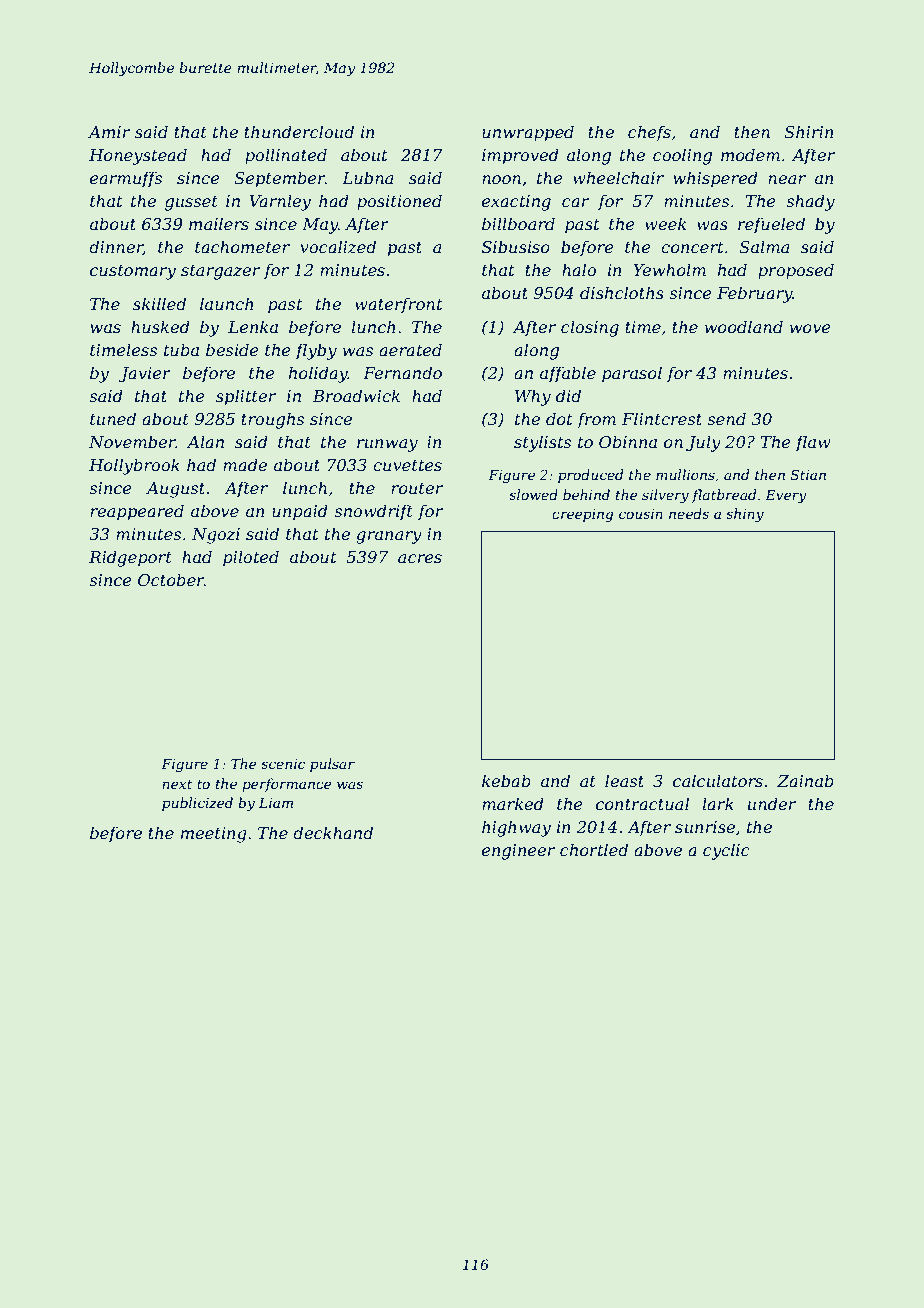  Describe the element at coordinates (245, 464) in the document. I see `made` at that location.
